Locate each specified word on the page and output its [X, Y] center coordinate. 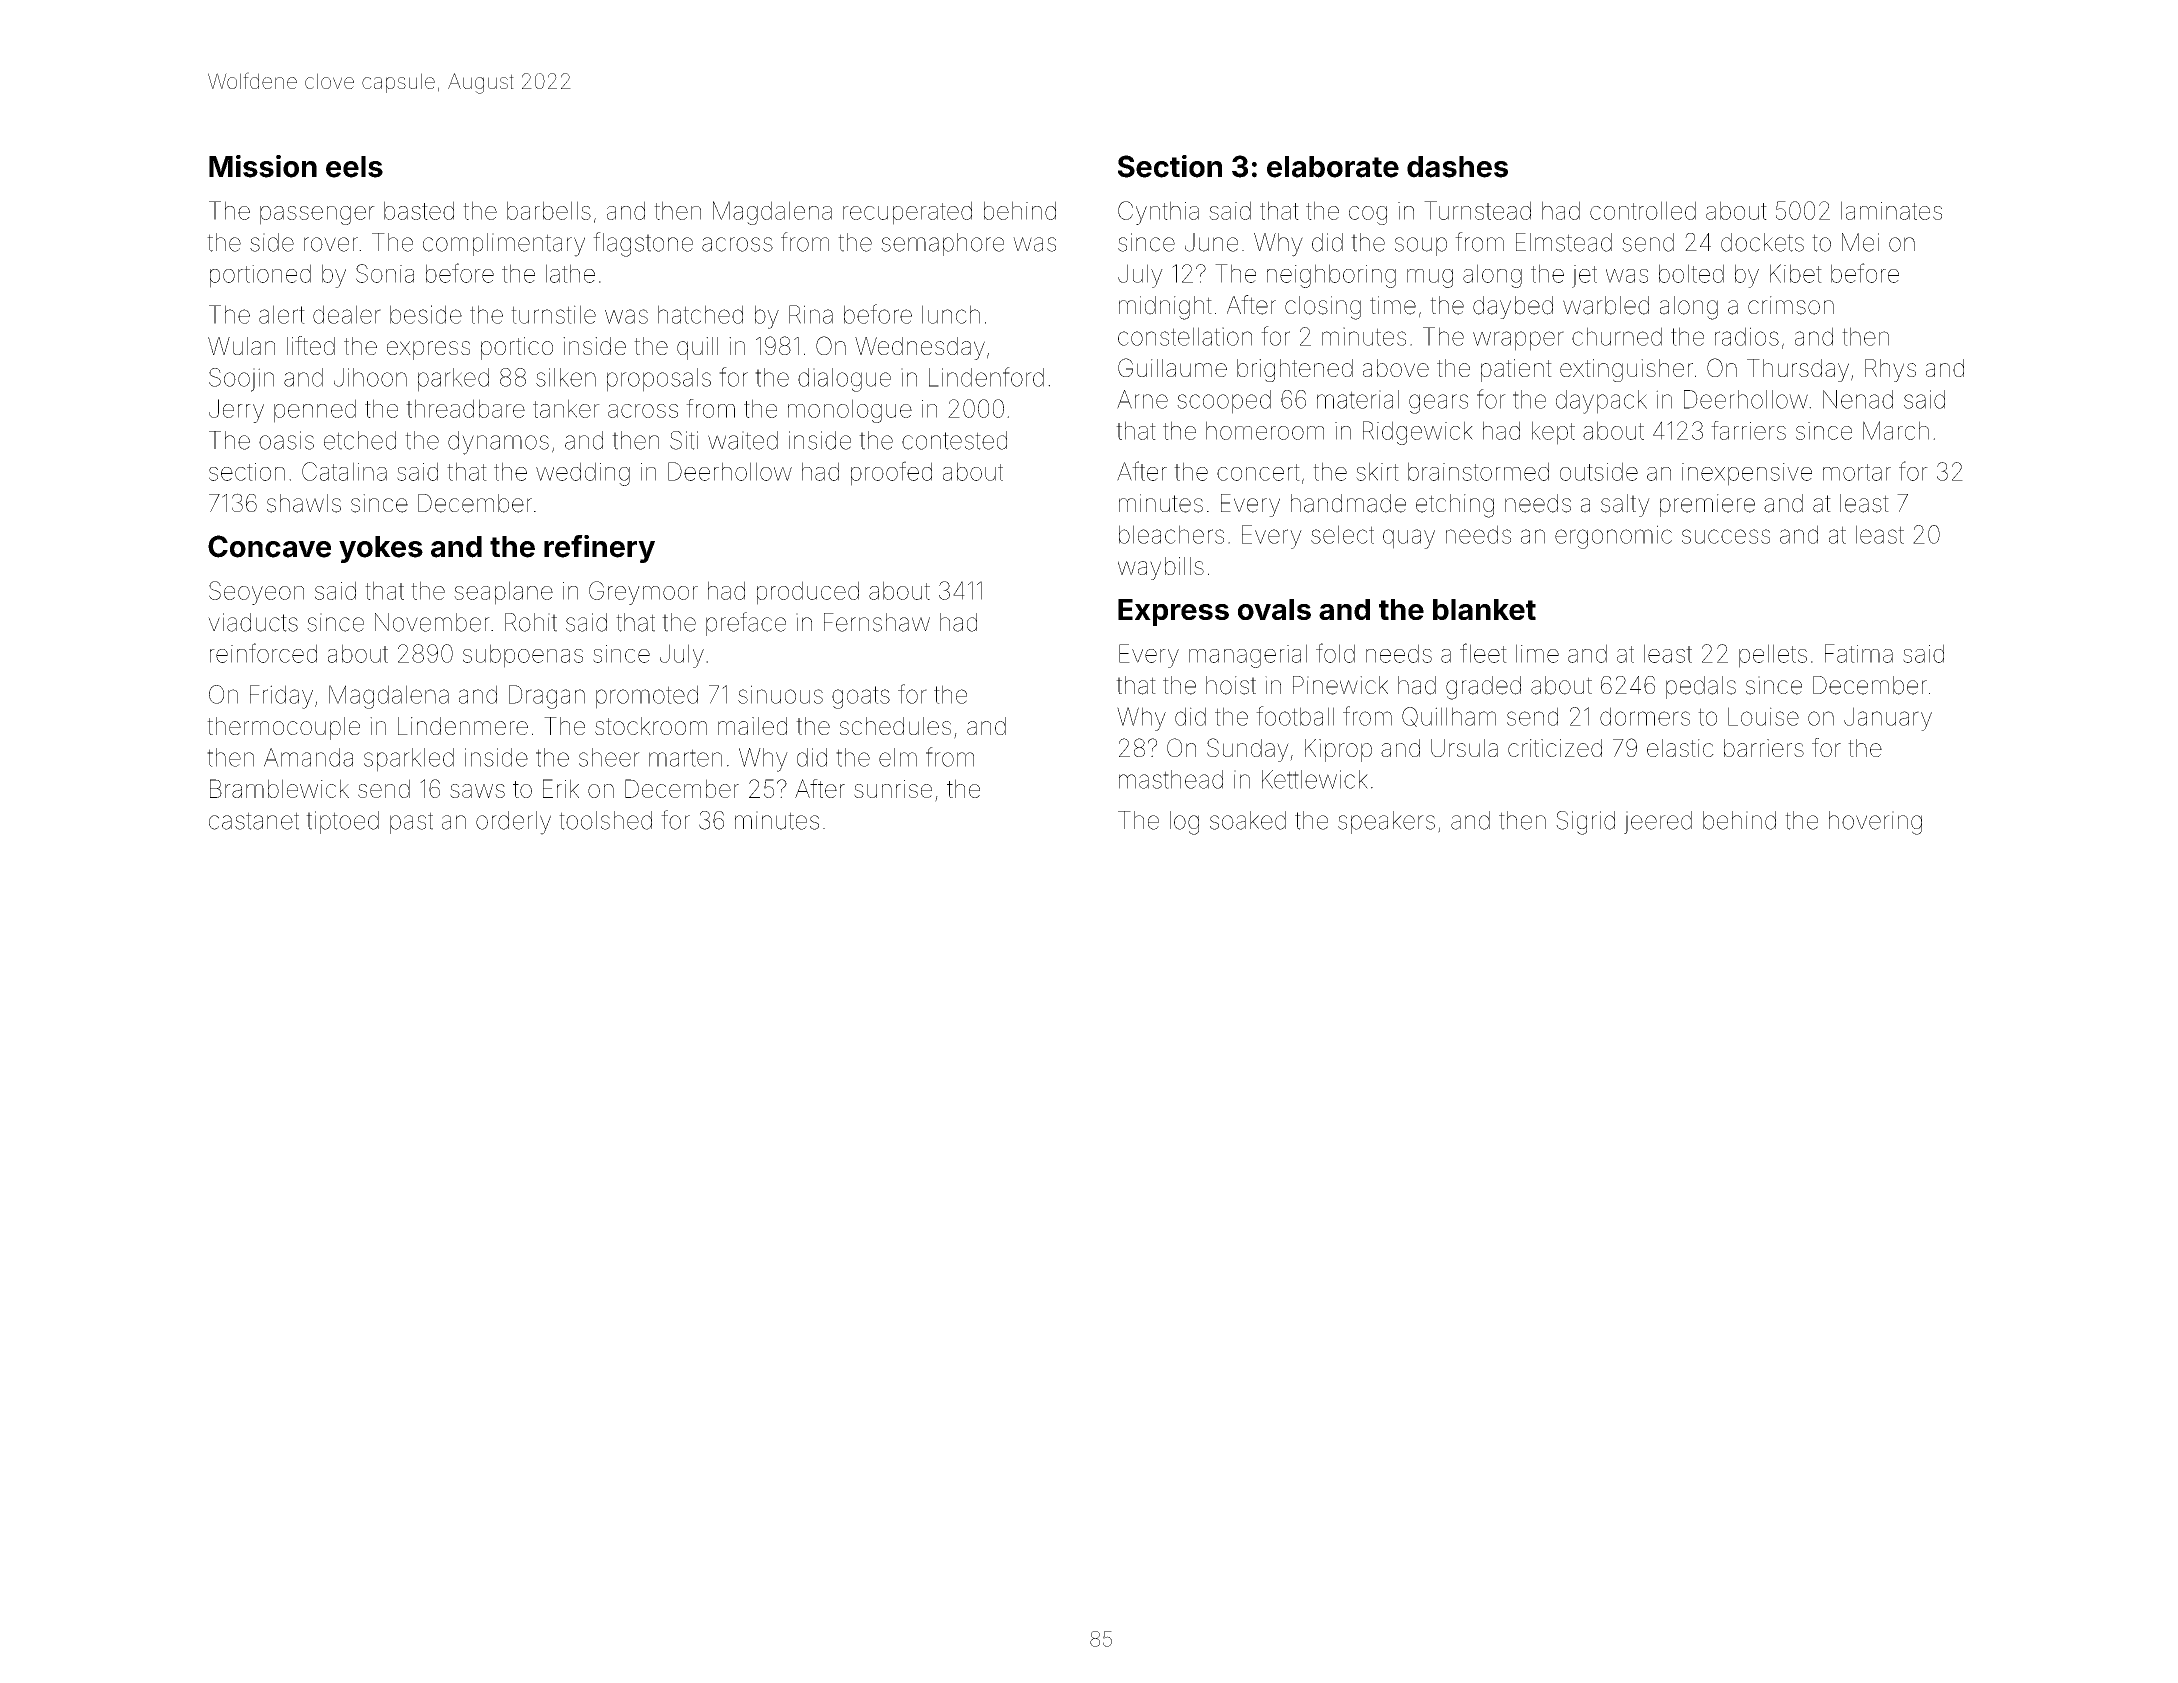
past [411, 823]
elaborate [1333, 167]
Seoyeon [256, 593]
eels [354, 167]
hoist [1231, 685]
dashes [1457, 167]
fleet [1483, 653]
